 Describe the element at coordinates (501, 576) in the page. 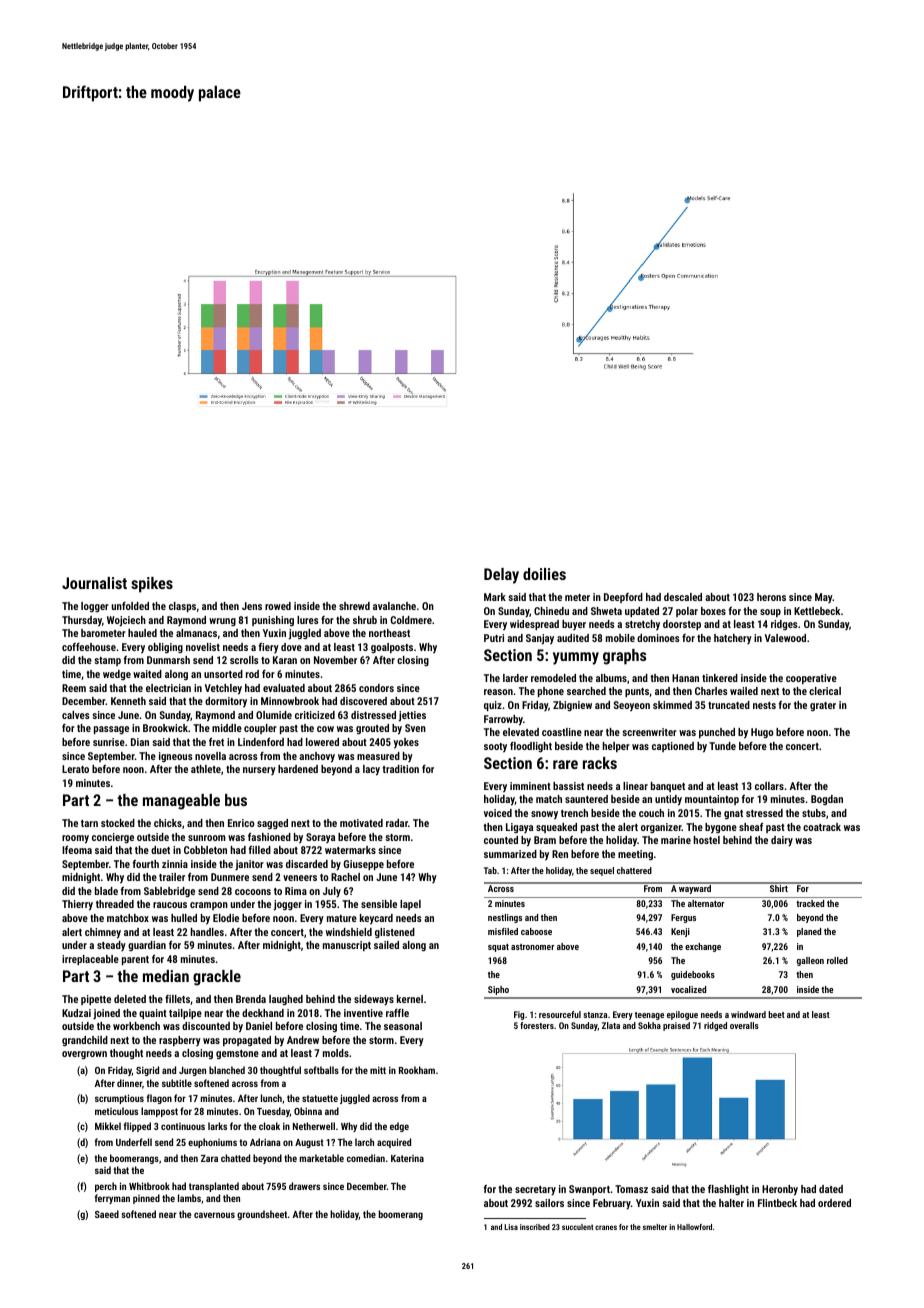

I see `Delay` at that location.
